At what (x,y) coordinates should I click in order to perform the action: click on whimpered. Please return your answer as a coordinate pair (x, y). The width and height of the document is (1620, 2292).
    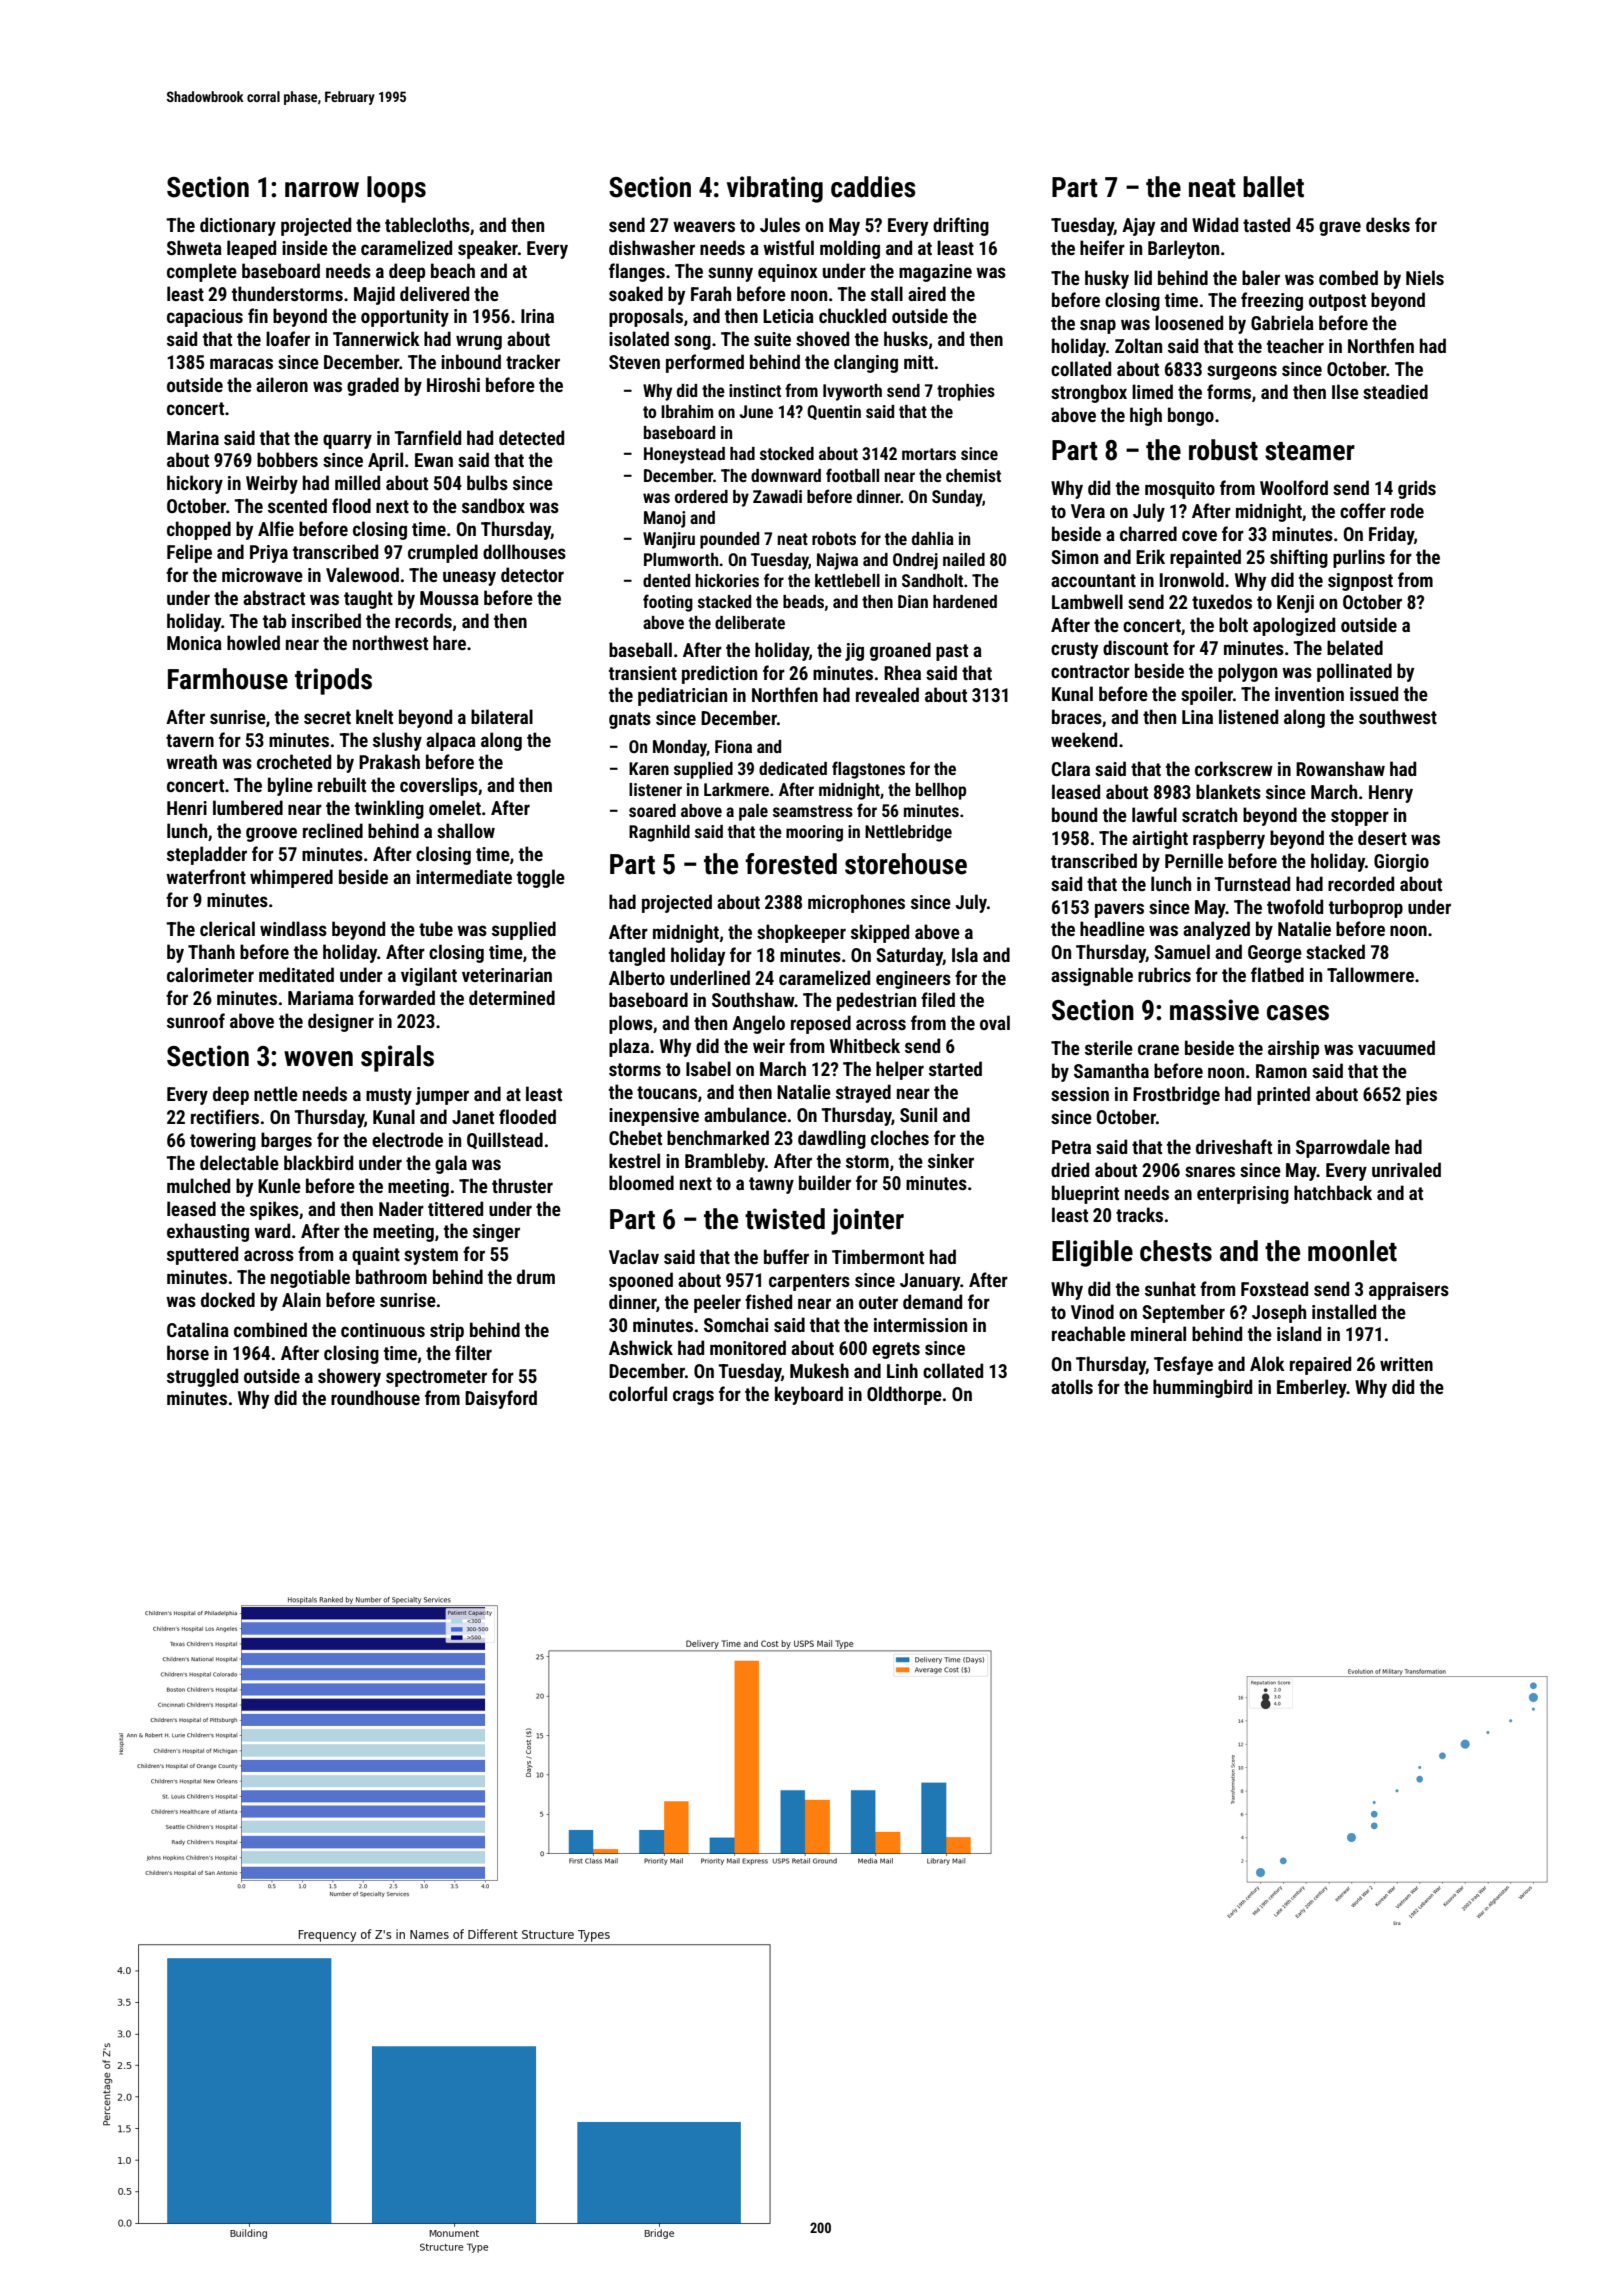
    Looking at the image, I should click on (291, 878).
